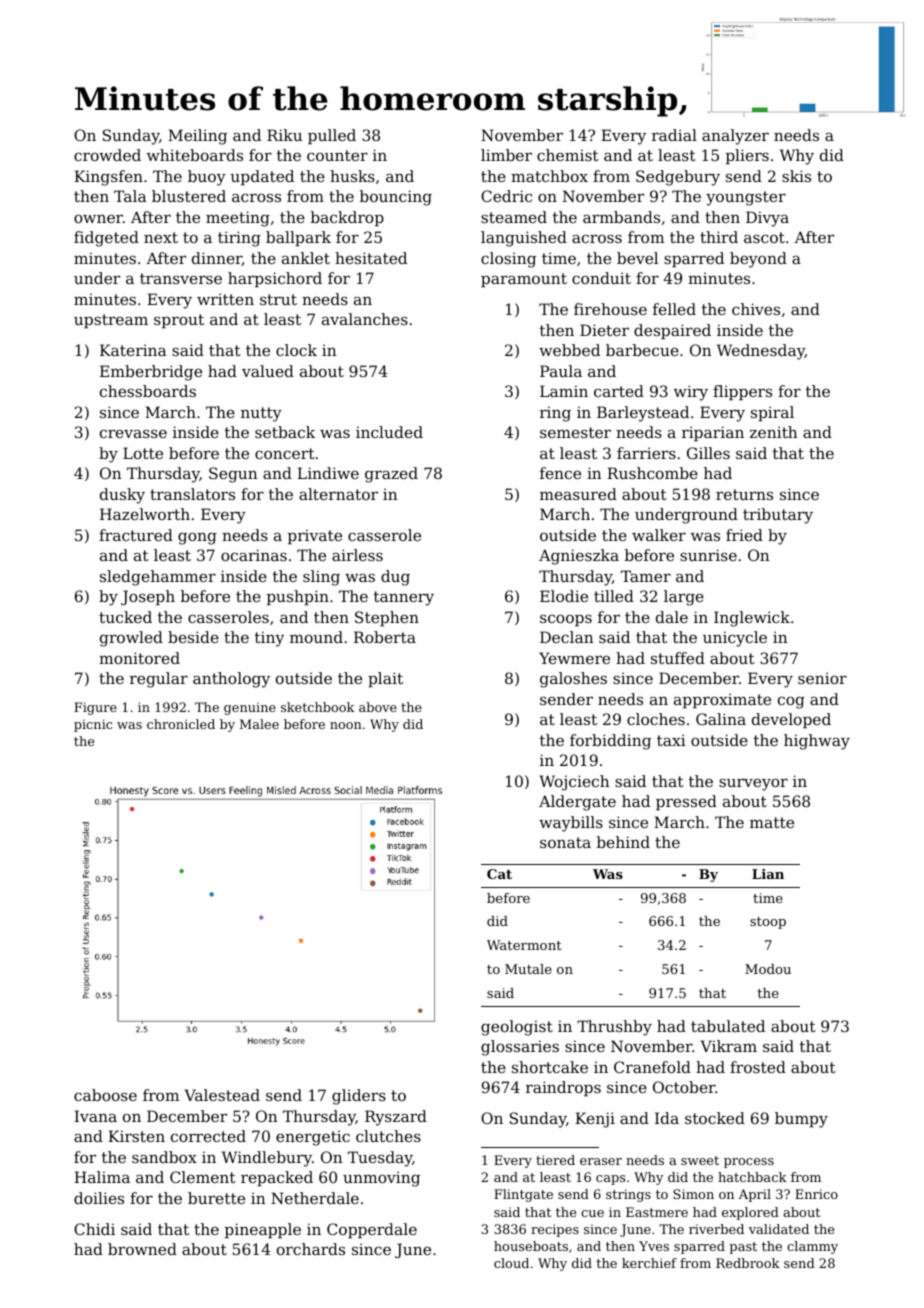 This screenshot has height=1308, width=924. I want to click on monitored, so click(139, 658).
